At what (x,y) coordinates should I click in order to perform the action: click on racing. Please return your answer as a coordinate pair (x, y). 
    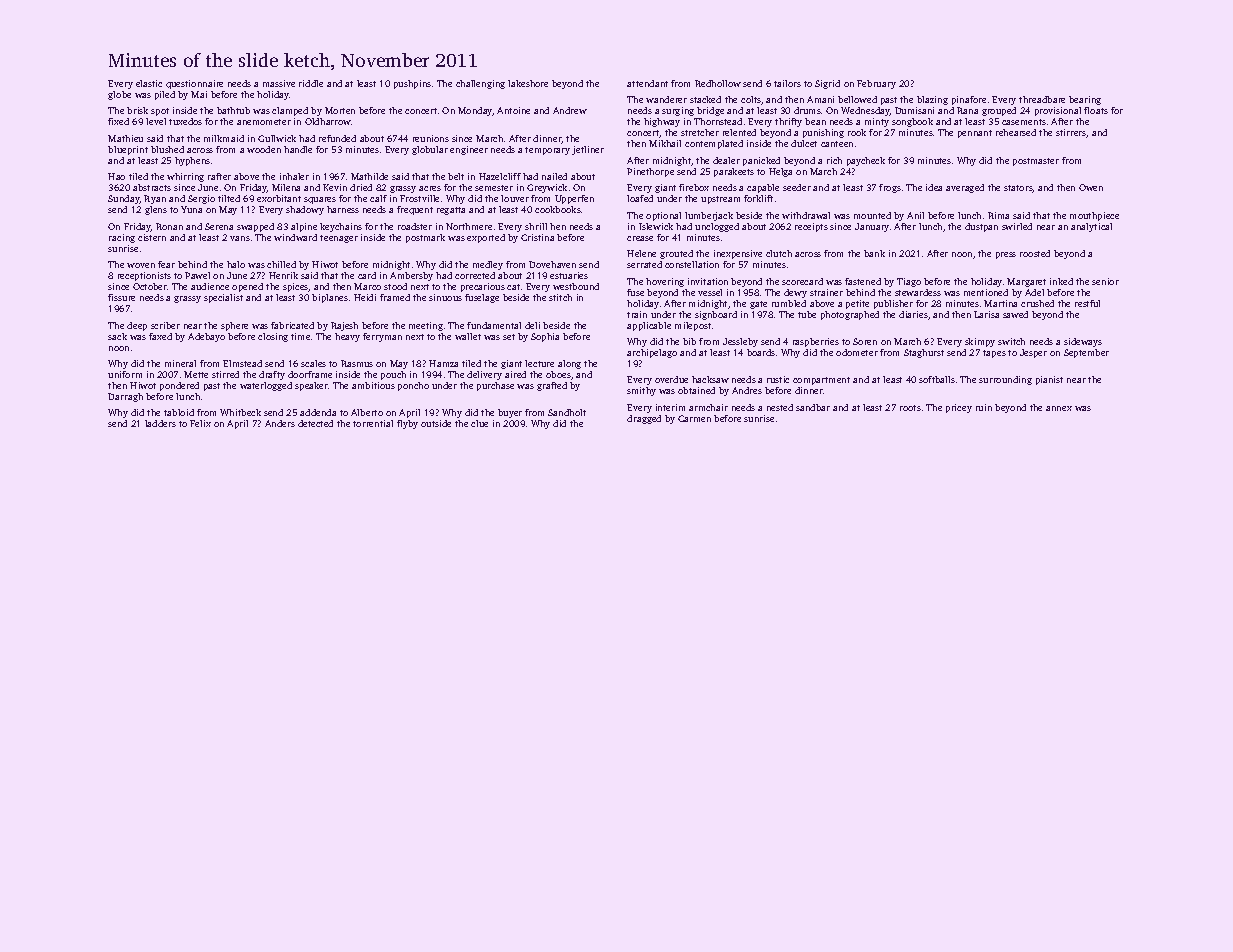
    Looking at the image, I should click on (122, 238).
